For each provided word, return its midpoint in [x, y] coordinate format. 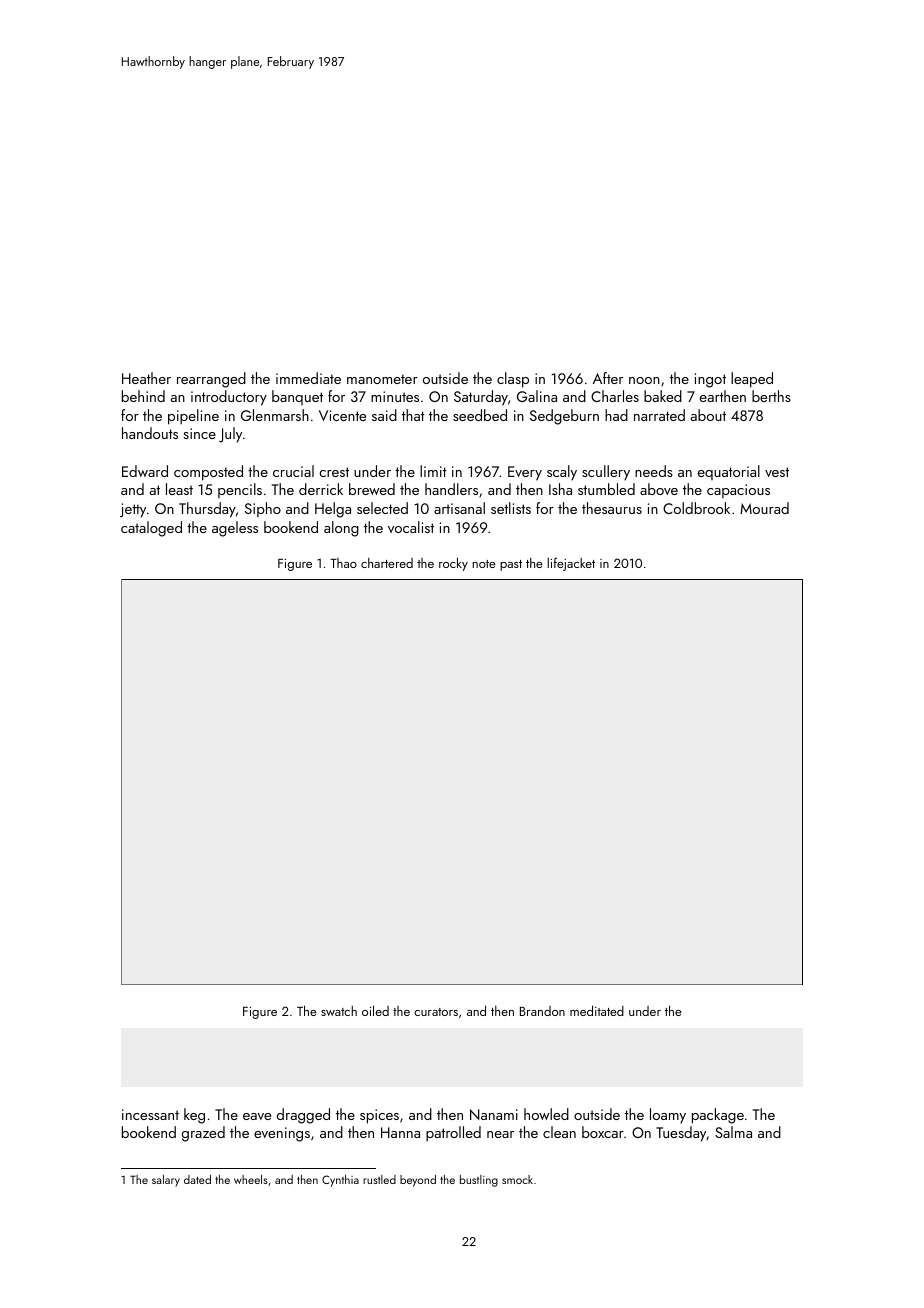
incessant [150, 1114]
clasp [513, 380]
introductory [229, 398]
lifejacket [571, 564]
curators [436, 1012]
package [718, 1116]
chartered [387, 563]
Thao [343, 563]
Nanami [494, 1114]
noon [644, 380]
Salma [733, 1132]
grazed [203, 1134]
